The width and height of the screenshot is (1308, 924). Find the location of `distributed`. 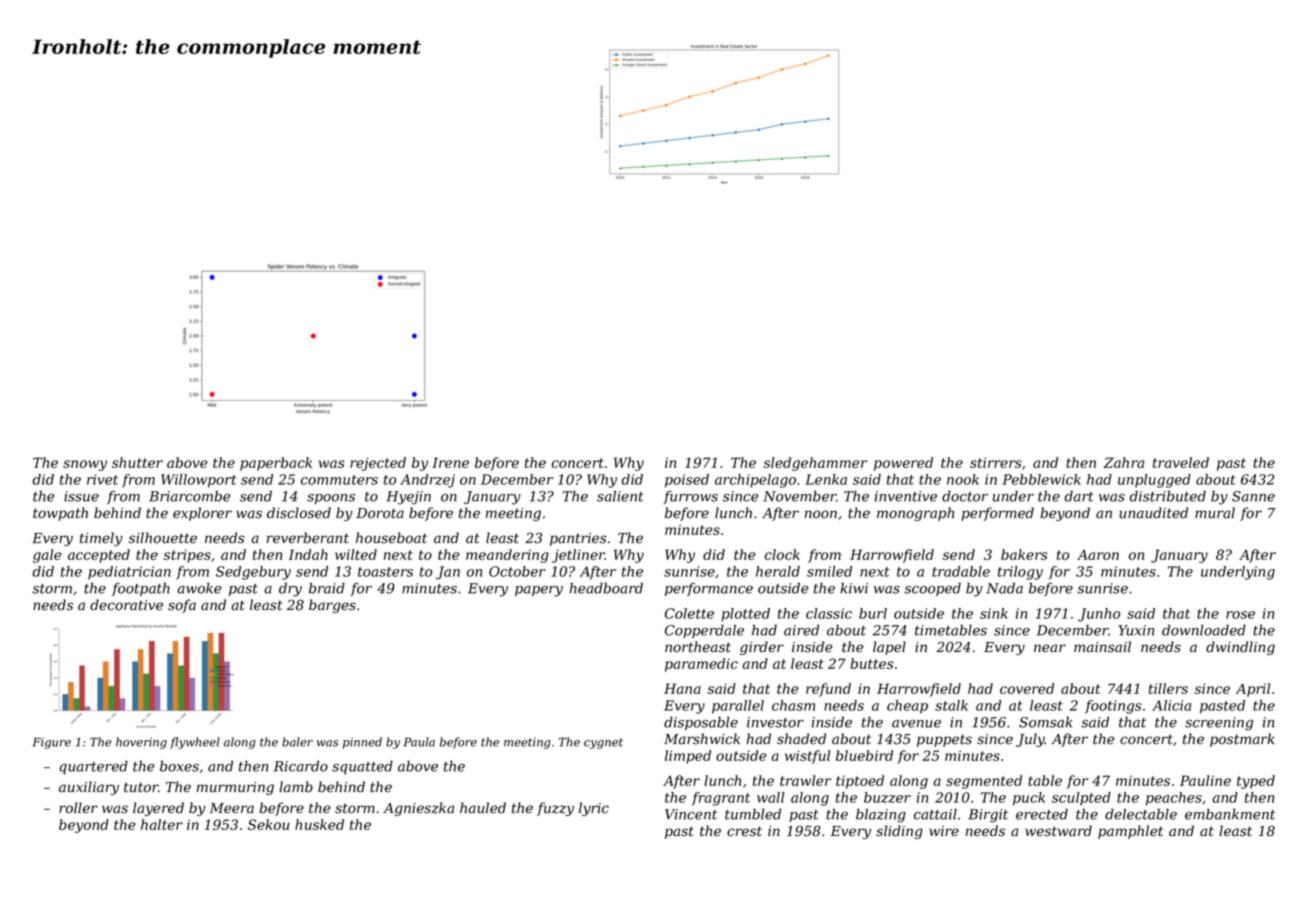

distributed is located at coordinates (1168, 496).
